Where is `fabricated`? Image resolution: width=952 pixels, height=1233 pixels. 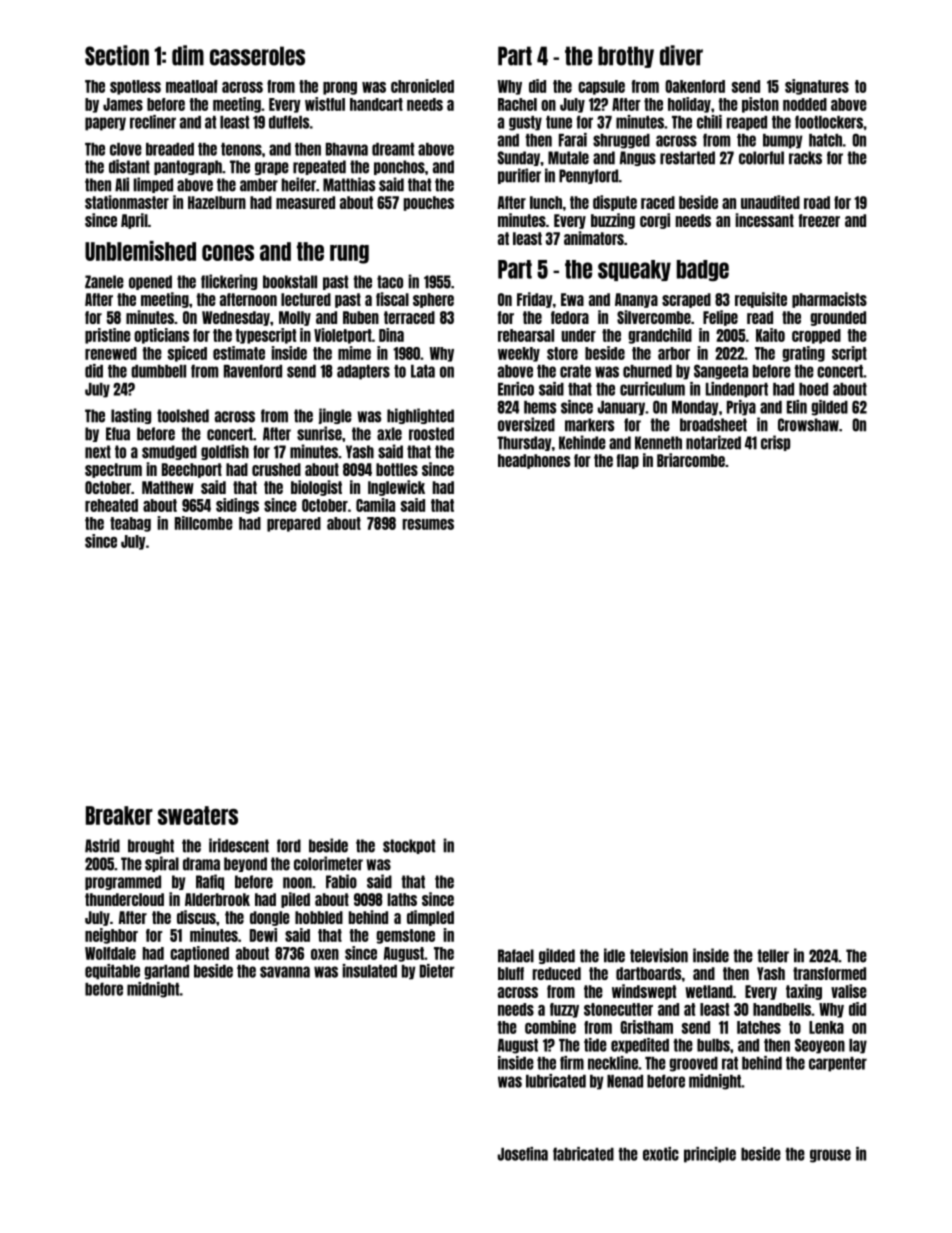
fabricated is located at coordinates (583, 1154).
